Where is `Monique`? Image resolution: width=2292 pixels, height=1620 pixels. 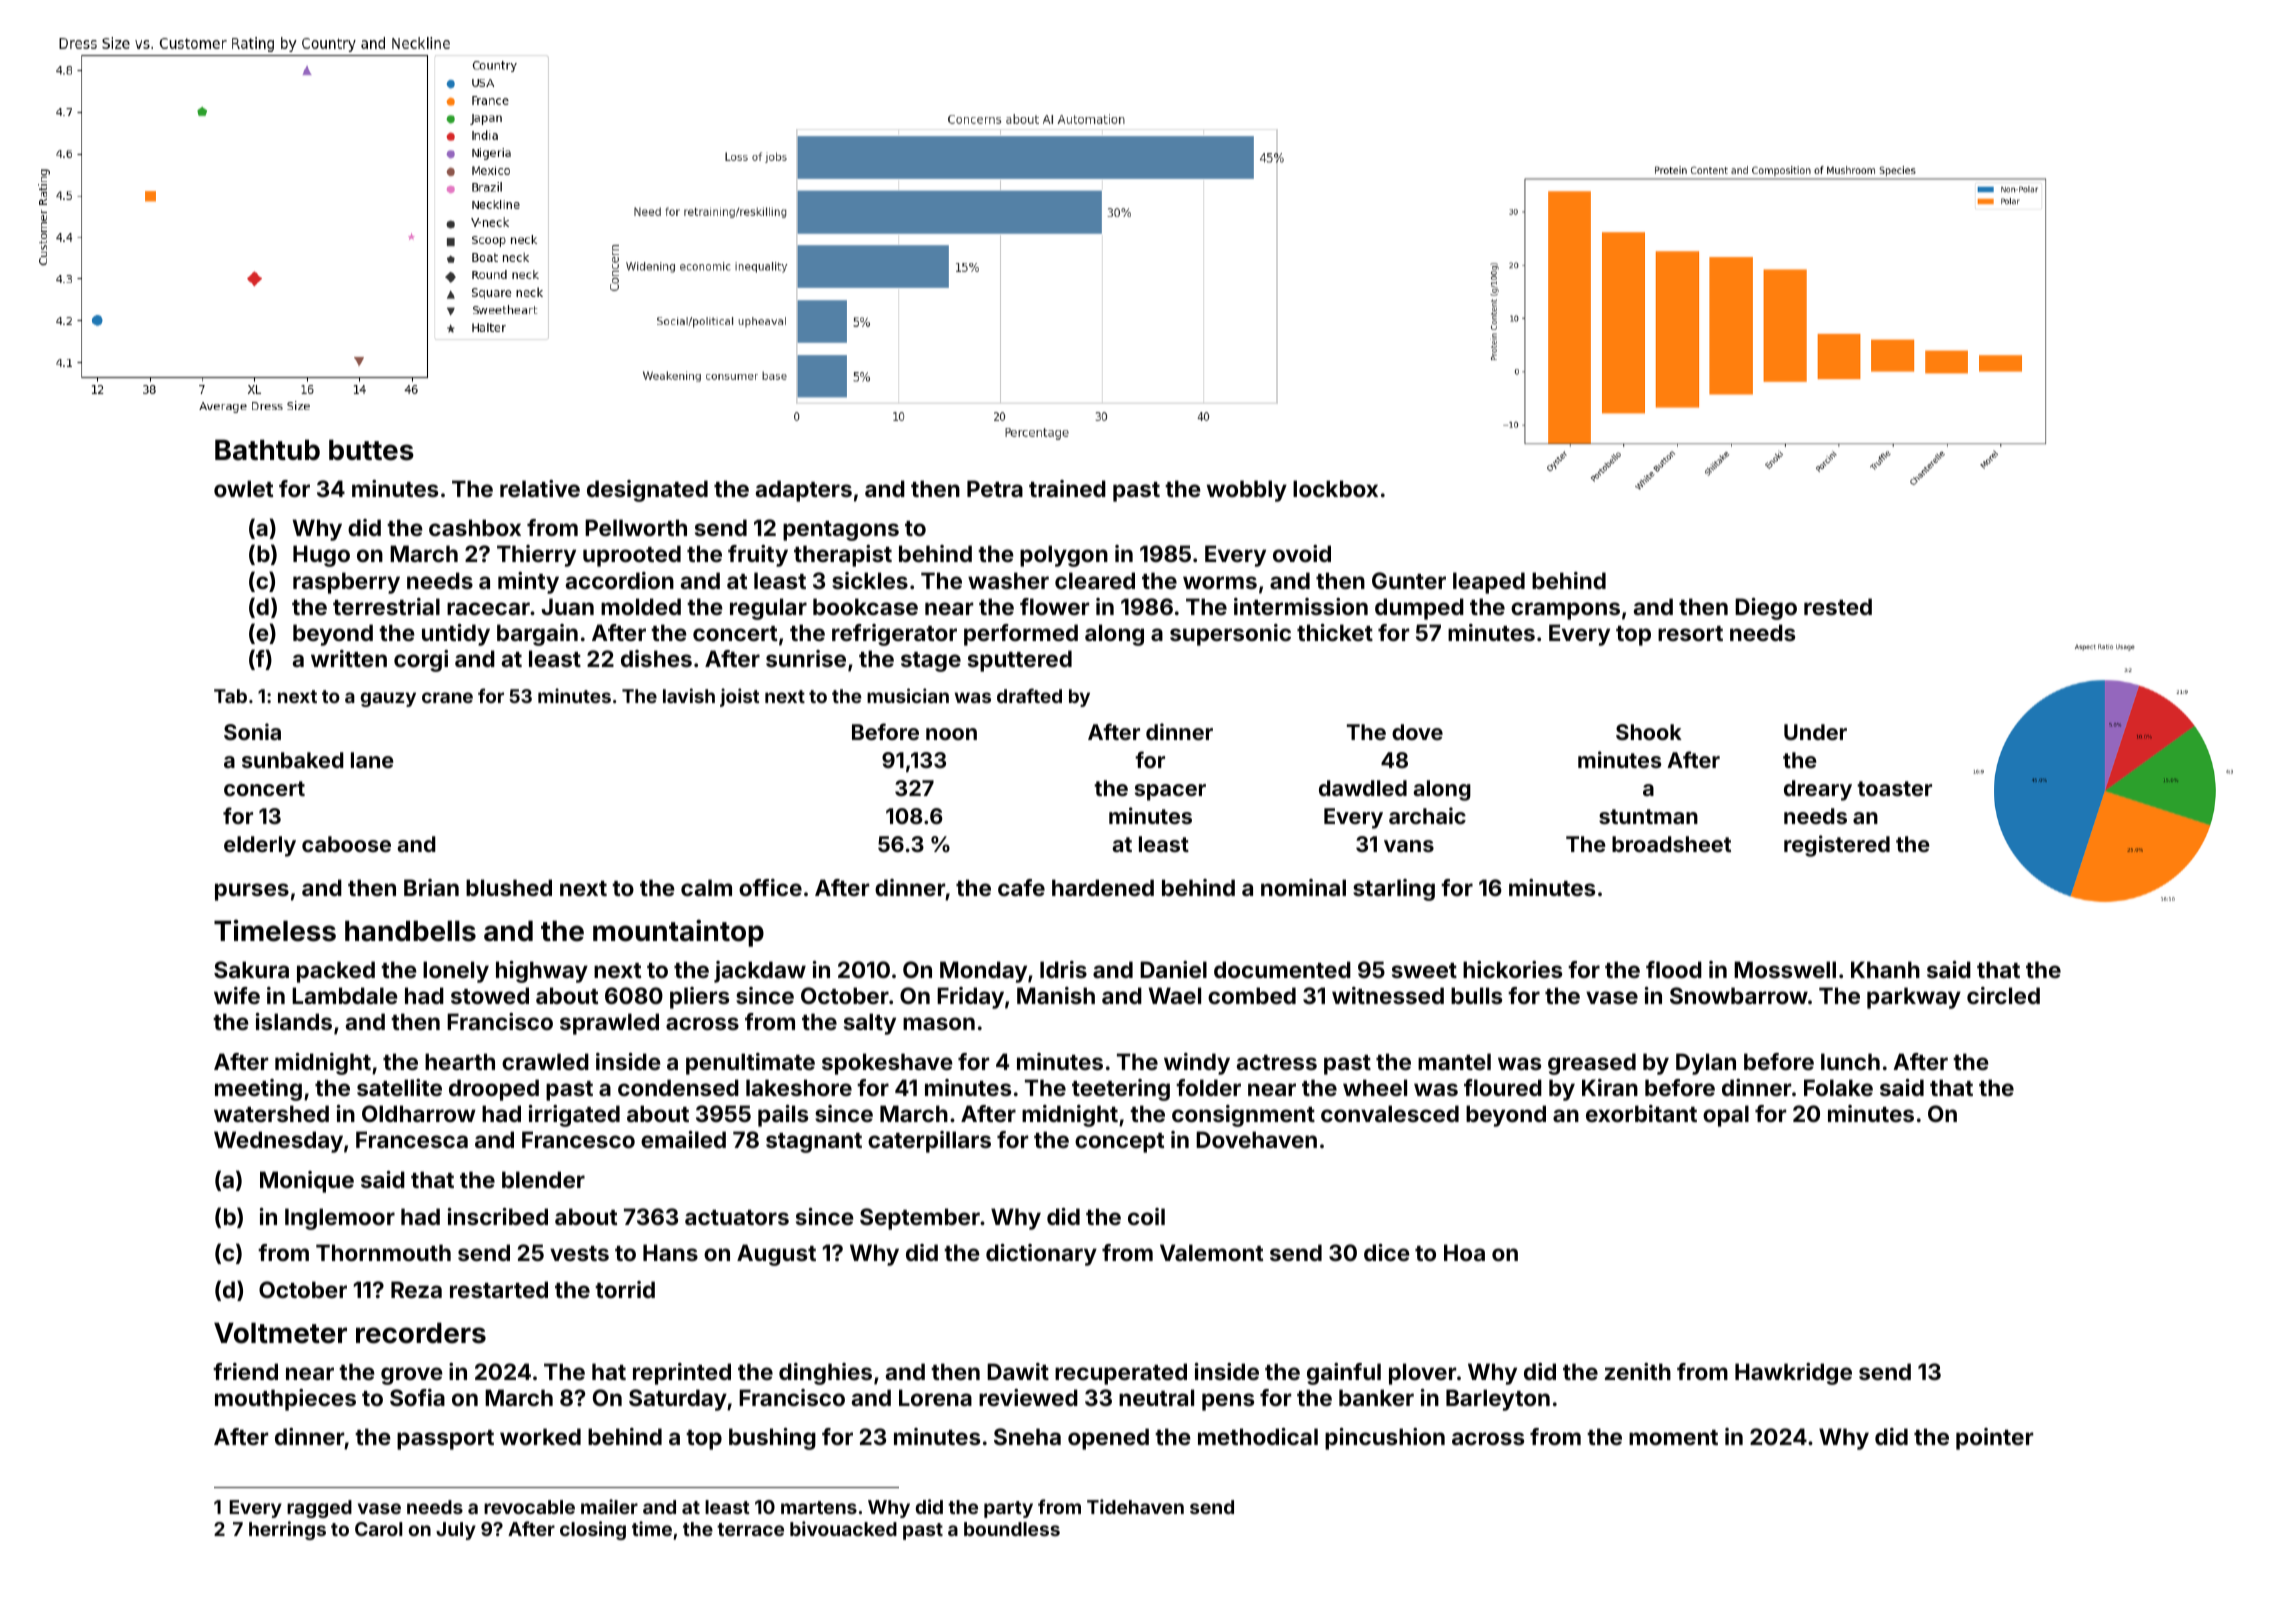
Monique is located at coordinates (307, 1182).
